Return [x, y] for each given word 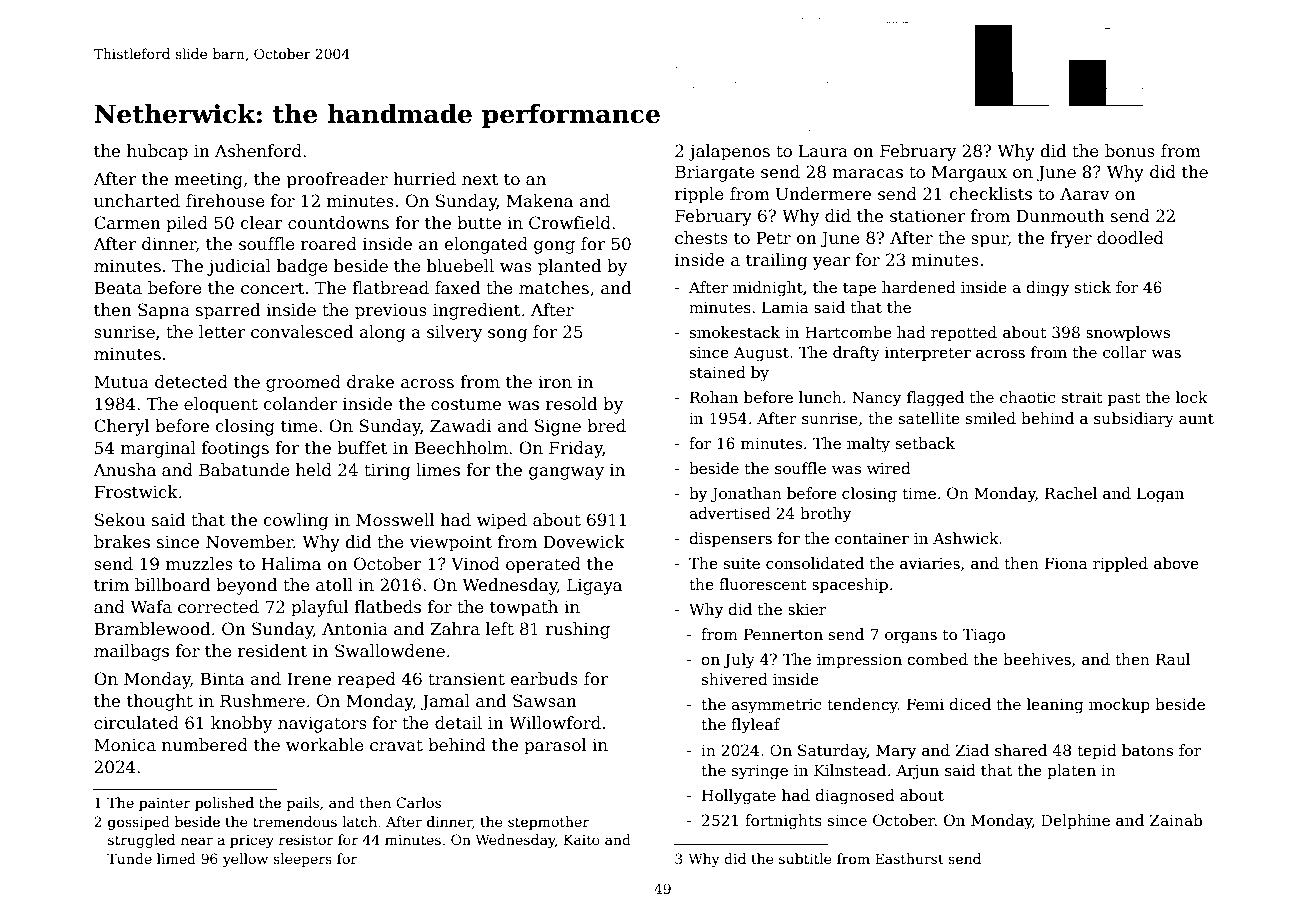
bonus [1130, 151]
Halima [291, 564]
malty [868, 445]
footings [235, 449]
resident [272, 651]
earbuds [544, 679]
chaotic [1027, 397]
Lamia [785, 307]
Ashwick [966, 538]
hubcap [157, 152]
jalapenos [729, 152]
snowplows [1128, 333]
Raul [1173, 659]
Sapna [164, 311]
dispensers [730, 539]
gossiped [139, 823]
